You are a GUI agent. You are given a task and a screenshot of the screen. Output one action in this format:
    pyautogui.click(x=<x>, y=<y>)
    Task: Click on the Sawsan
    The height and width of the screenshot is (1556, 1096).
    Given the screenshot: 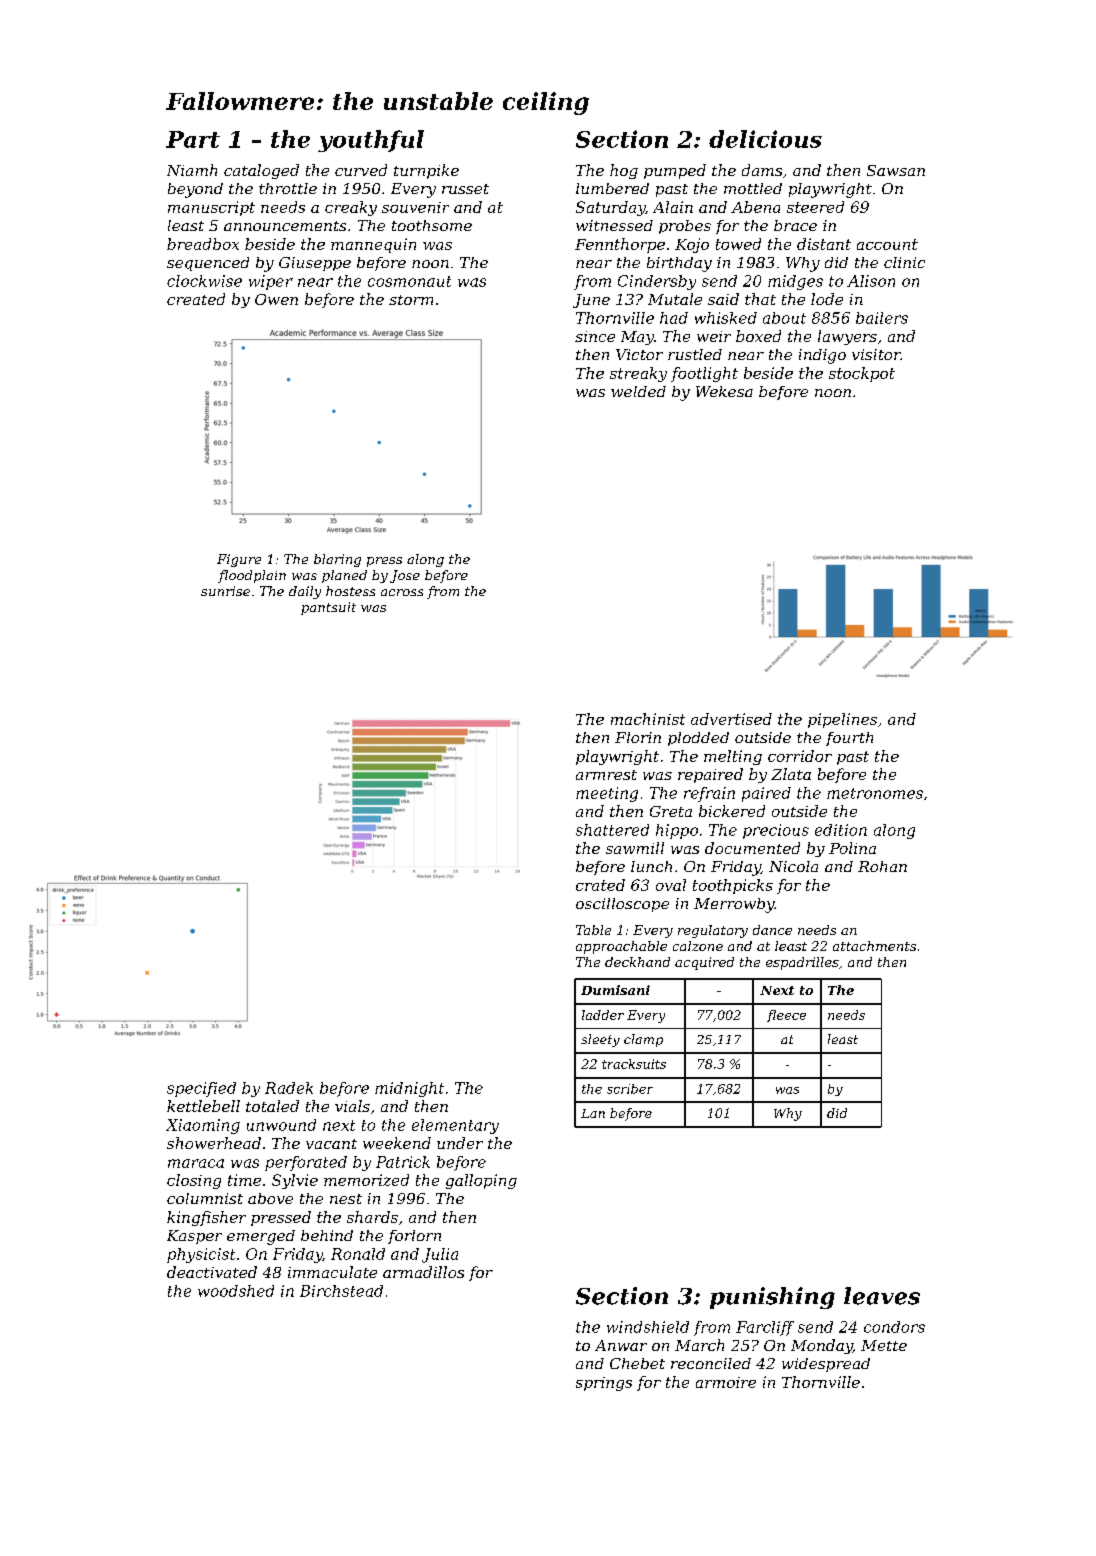 What is the action you would take?
    pyautogui.click(x=896, y=170)
